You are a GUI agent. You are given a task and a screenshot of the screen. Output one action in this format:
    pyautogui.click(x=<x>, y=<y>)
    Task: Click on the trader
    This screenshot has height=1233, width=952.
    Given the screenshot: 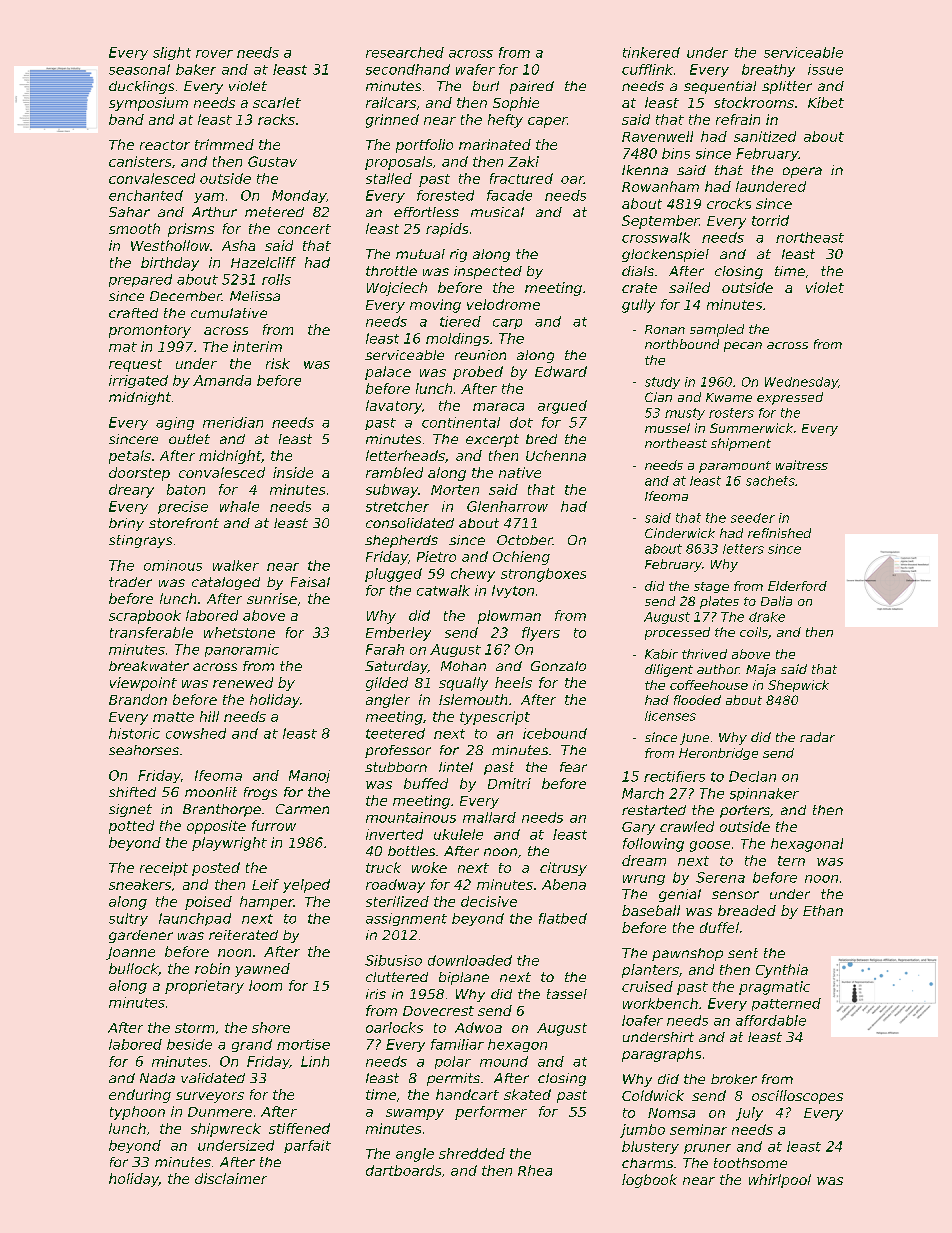 What is the action you would take?
    pyautogui.click(x=130, y=582)
